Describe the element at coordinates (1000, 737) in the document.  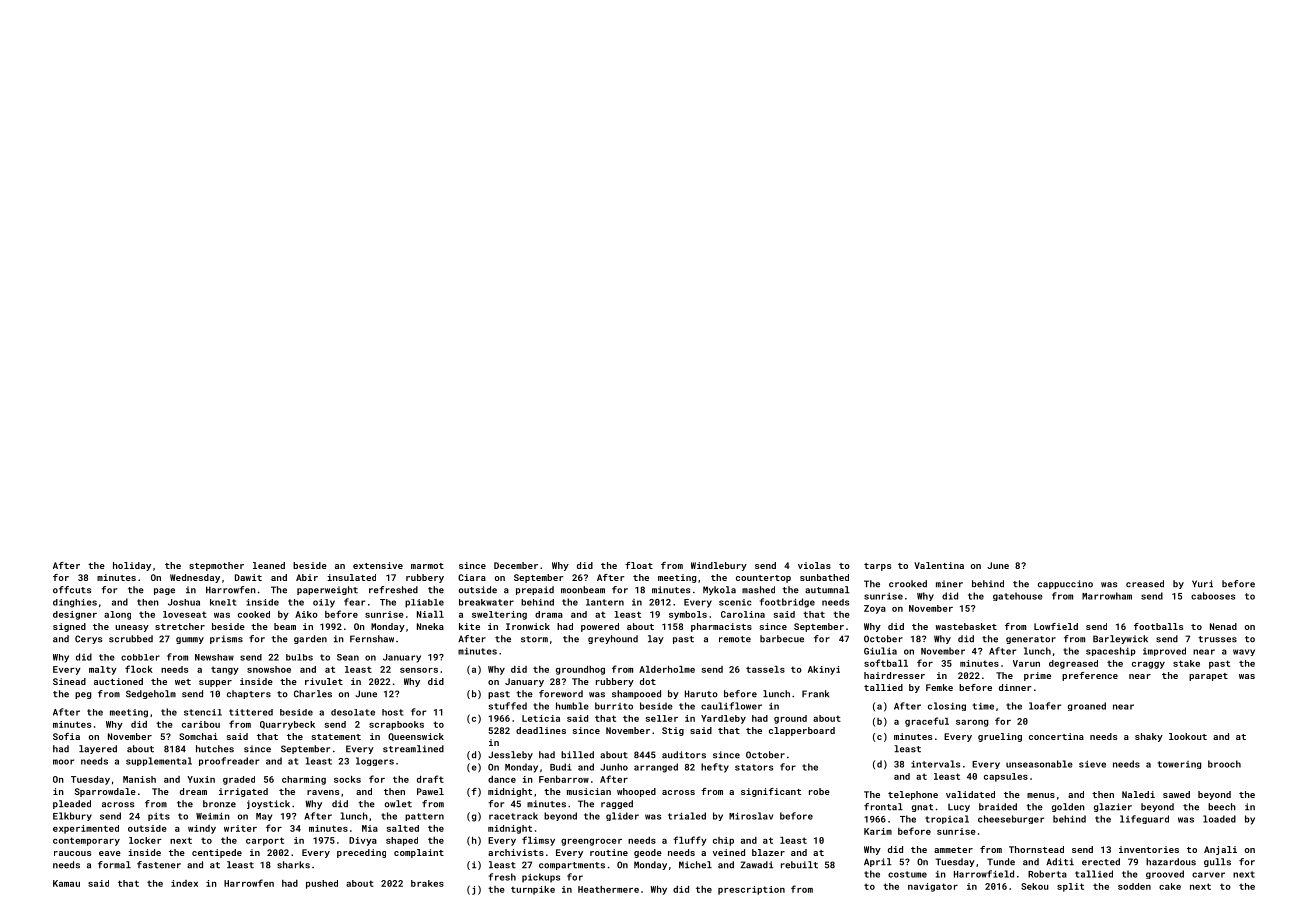
I see `grueling` at that location.
